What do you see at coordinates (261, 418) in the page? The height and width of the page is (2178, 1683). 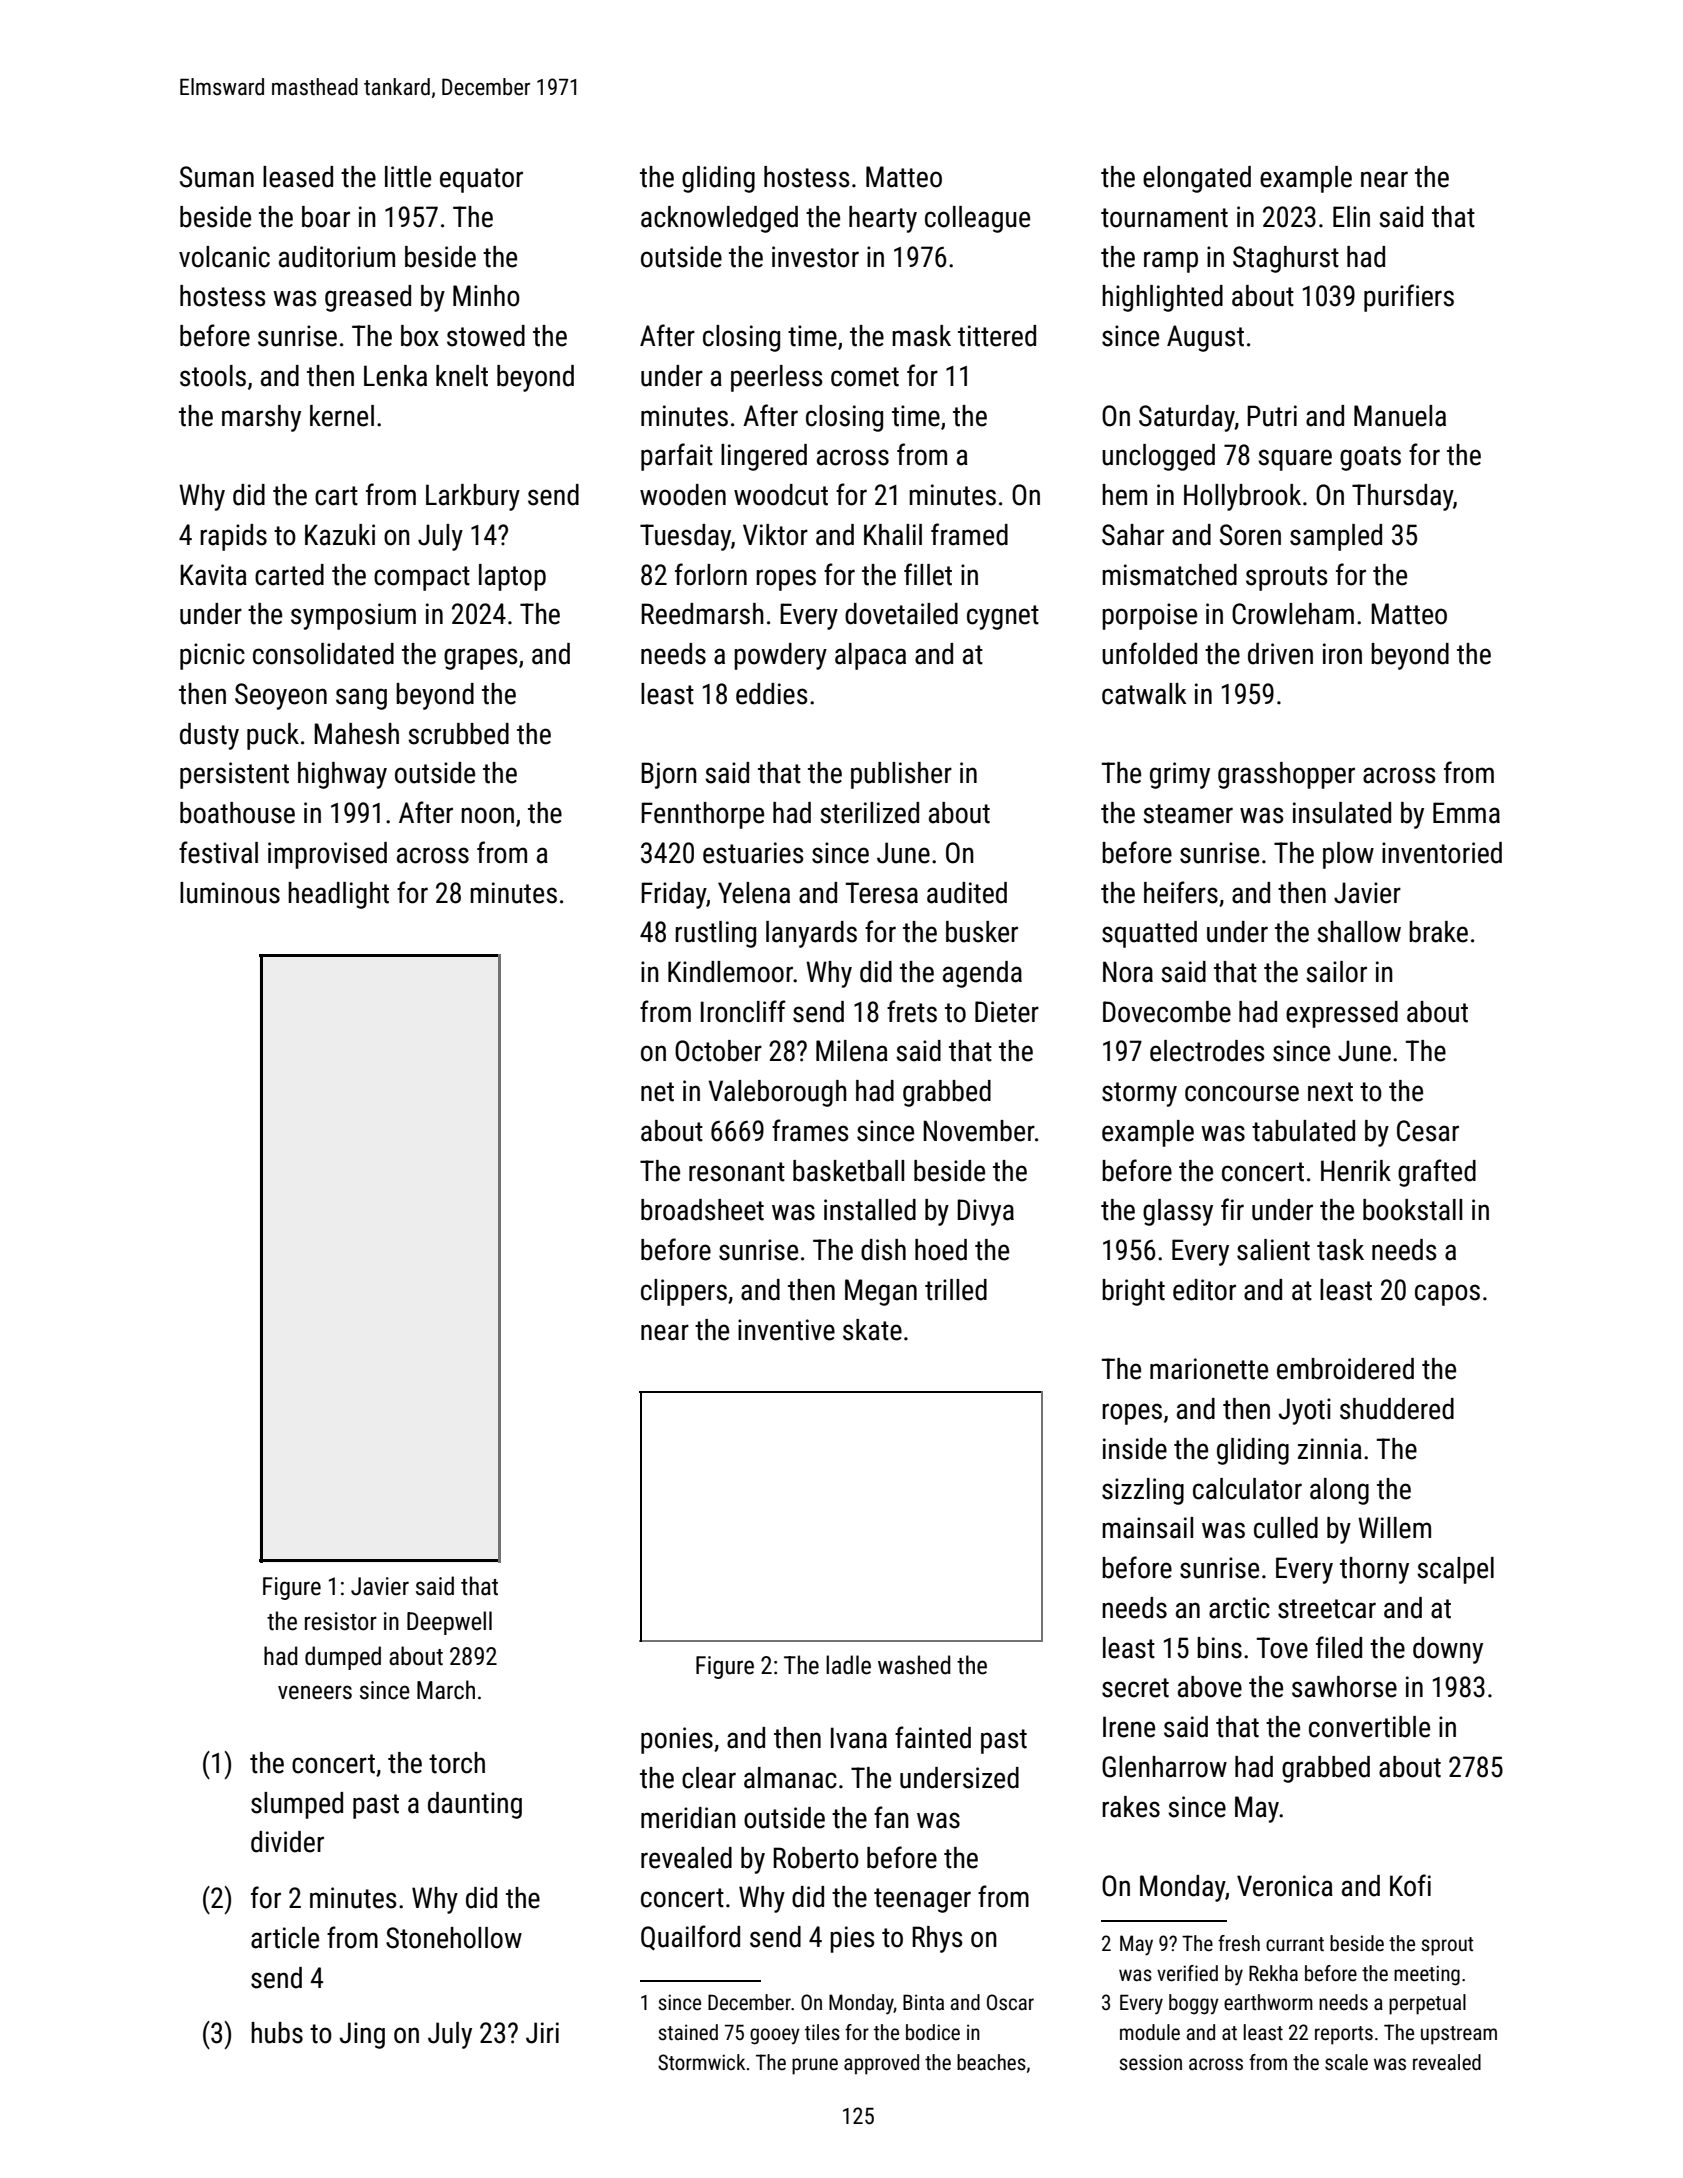 I see `marshy` at bounding box center [261, 418].
